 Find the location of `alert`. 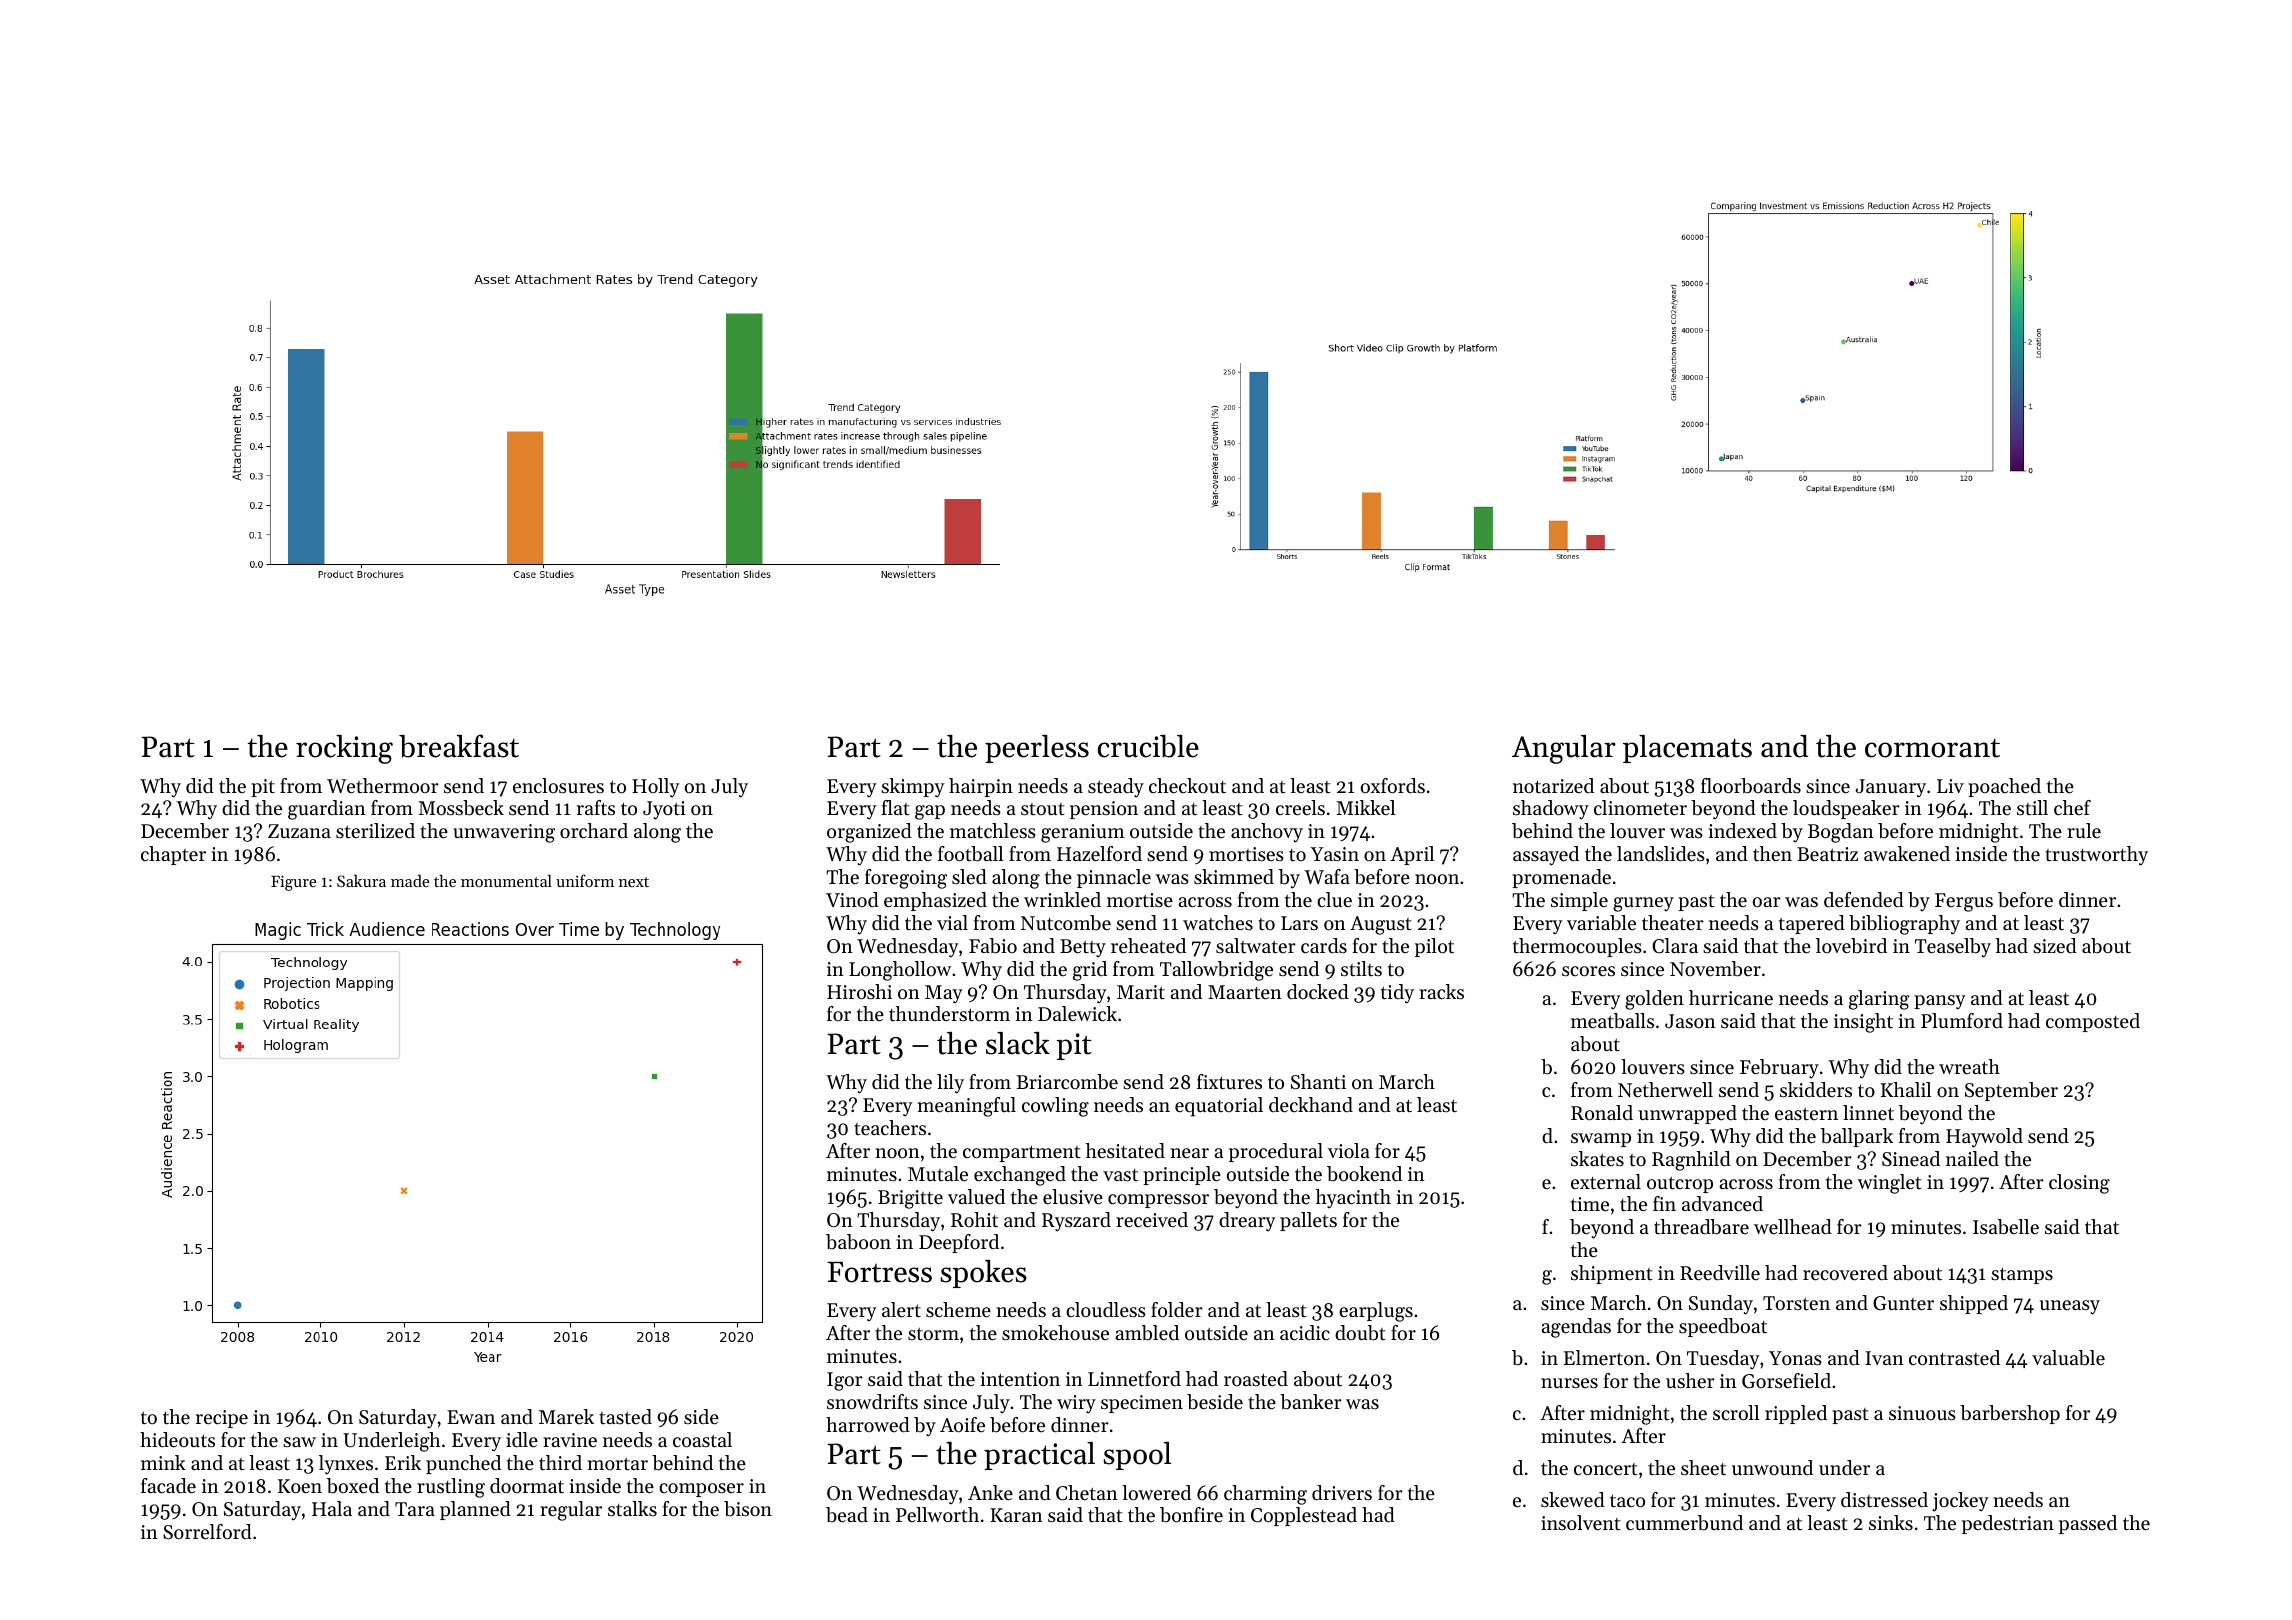

alert is located at coordinates (901, 1310).
